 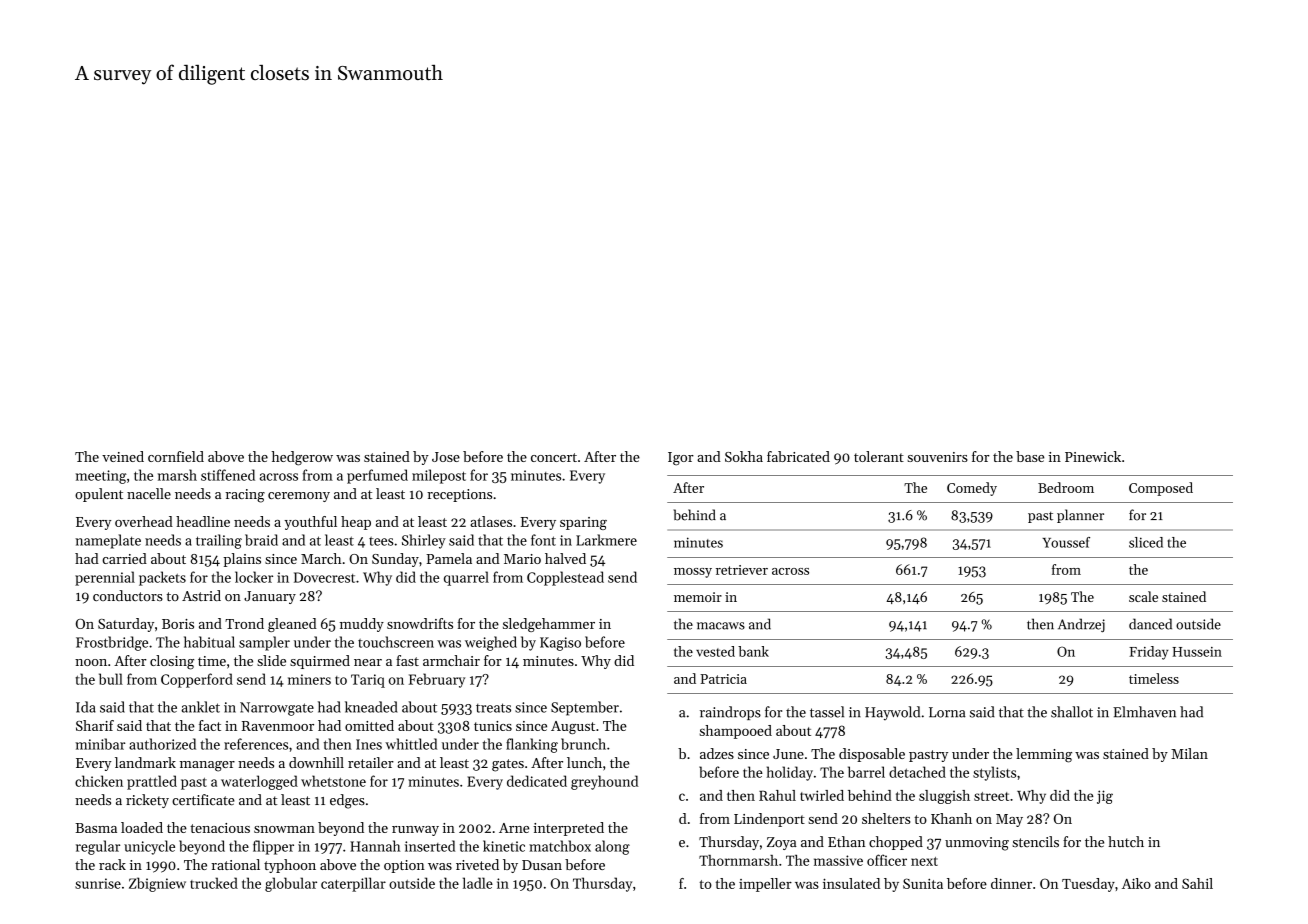 I want to click on snowdrifts, so click(x=420, y=623).
